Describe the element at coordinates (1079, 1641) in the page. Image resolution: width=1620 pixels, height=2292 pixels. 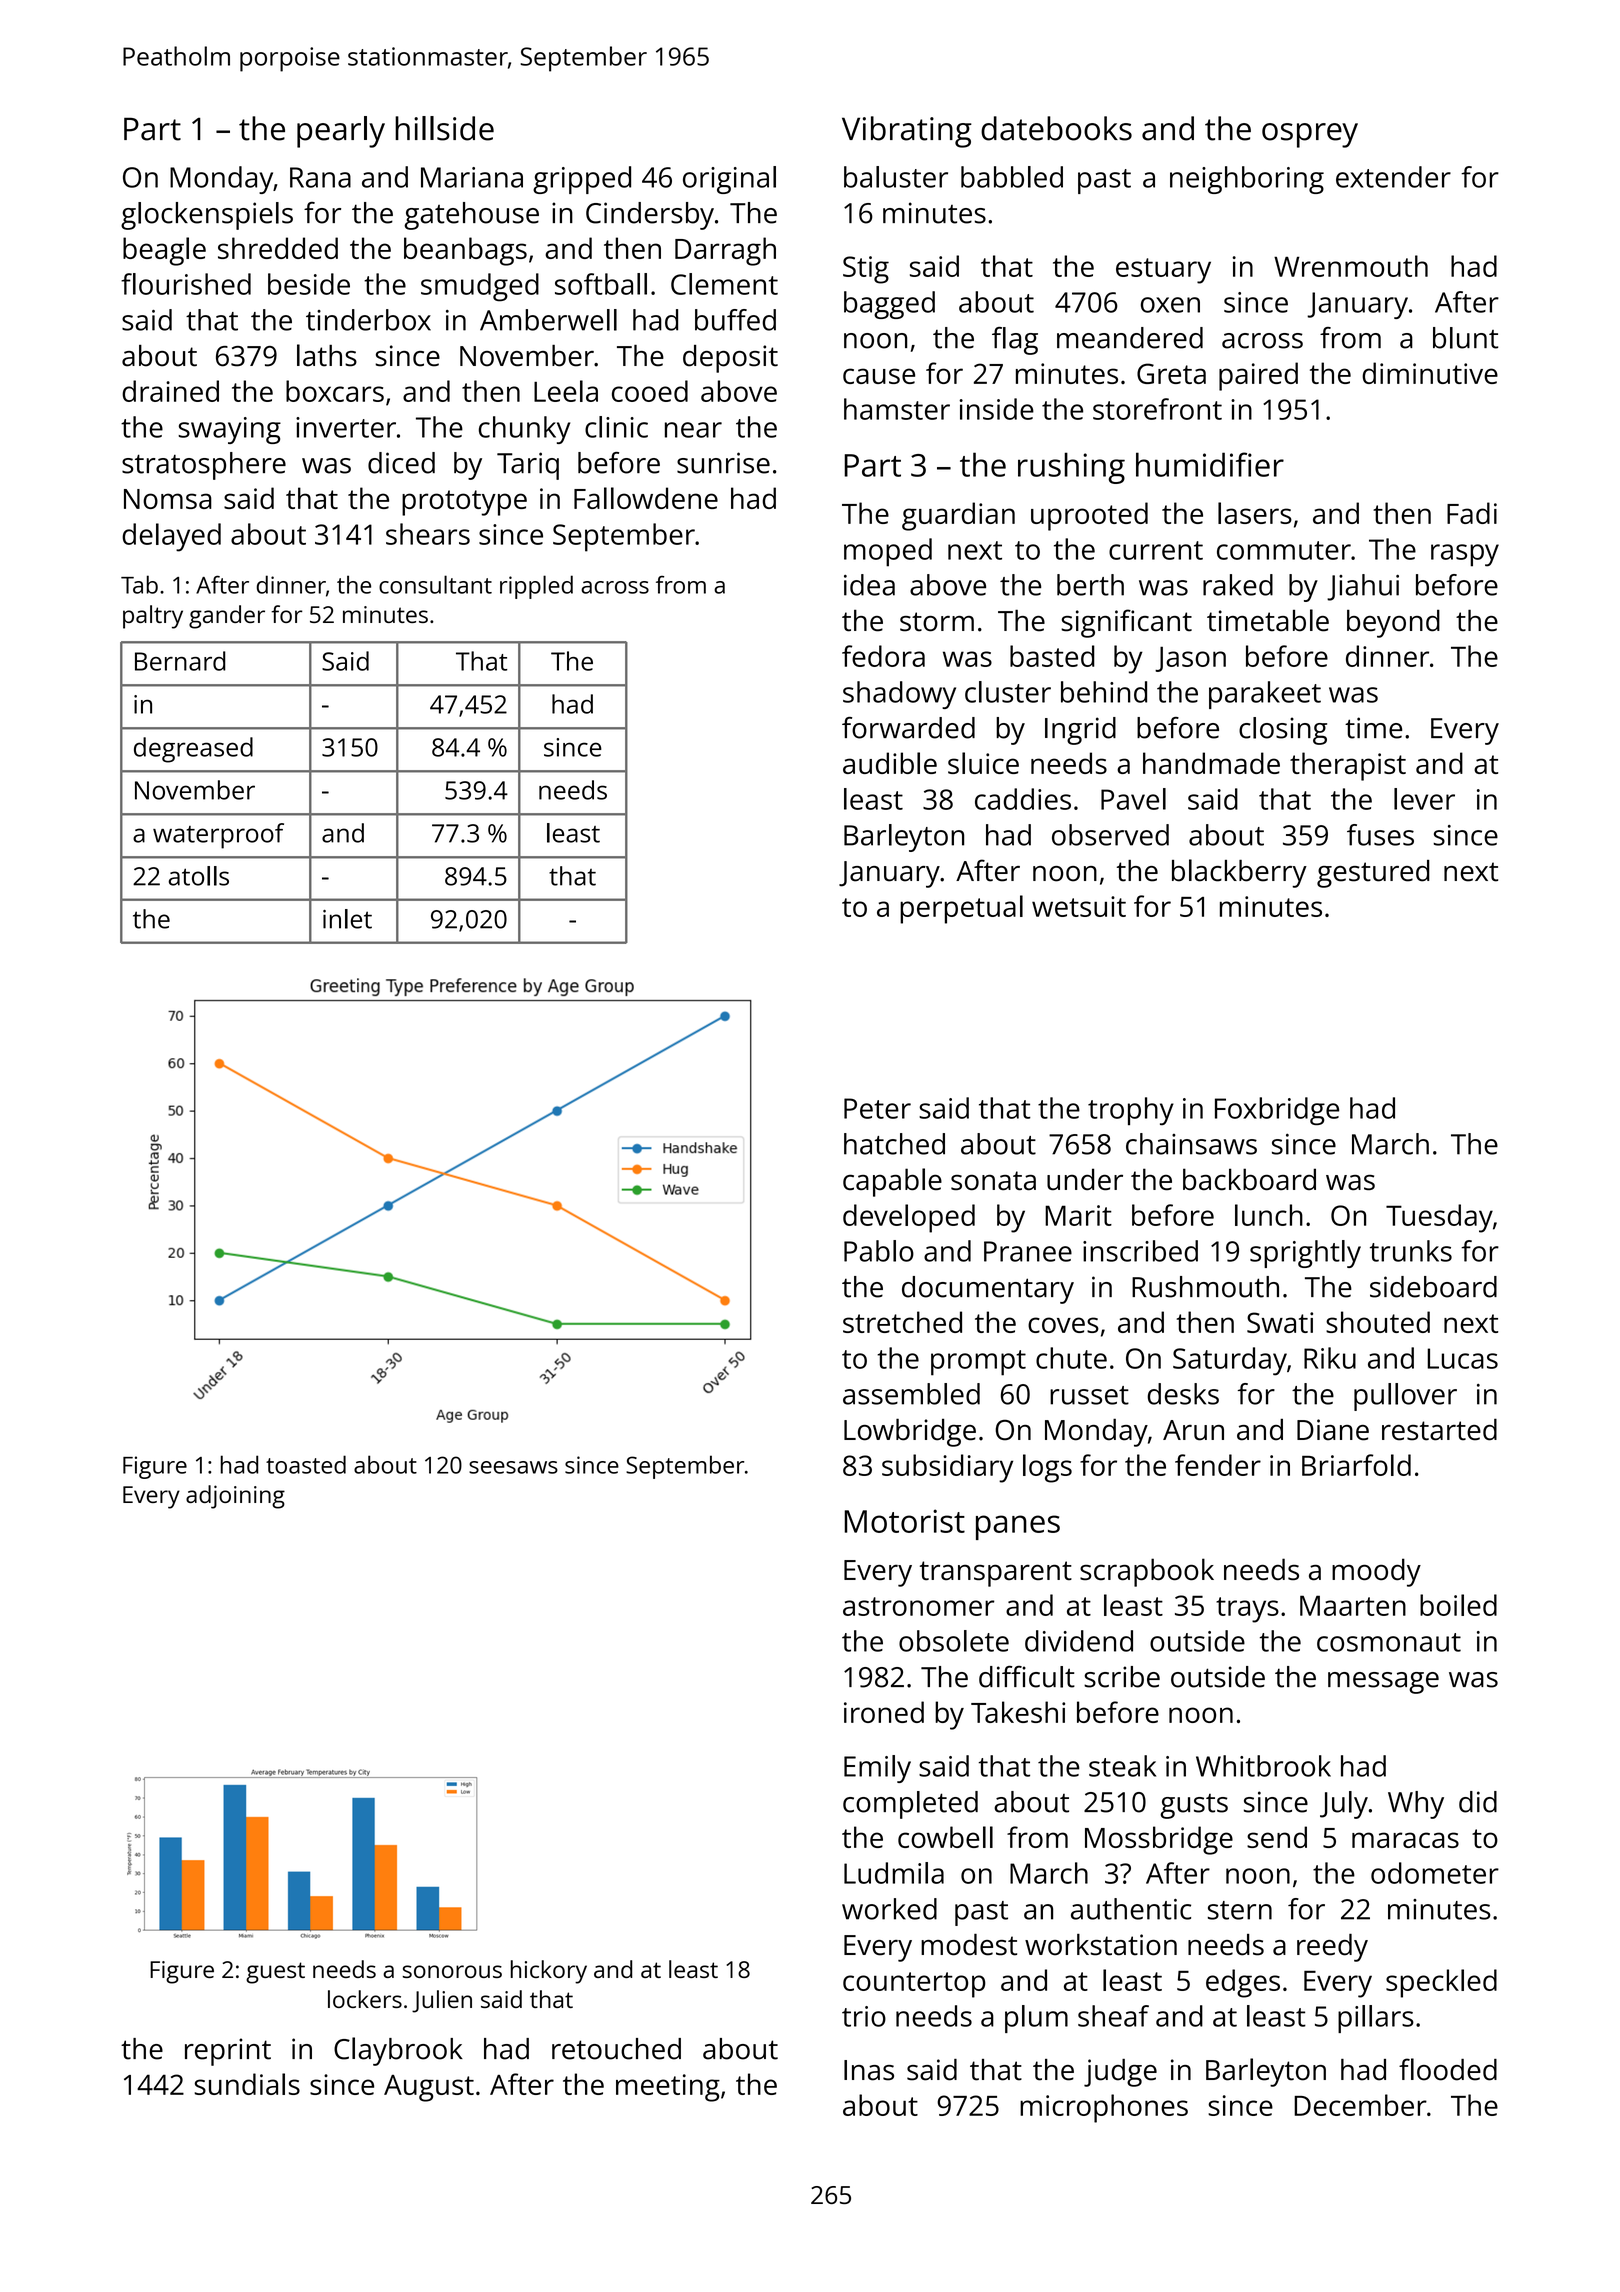
I see `dividend` at that location.
